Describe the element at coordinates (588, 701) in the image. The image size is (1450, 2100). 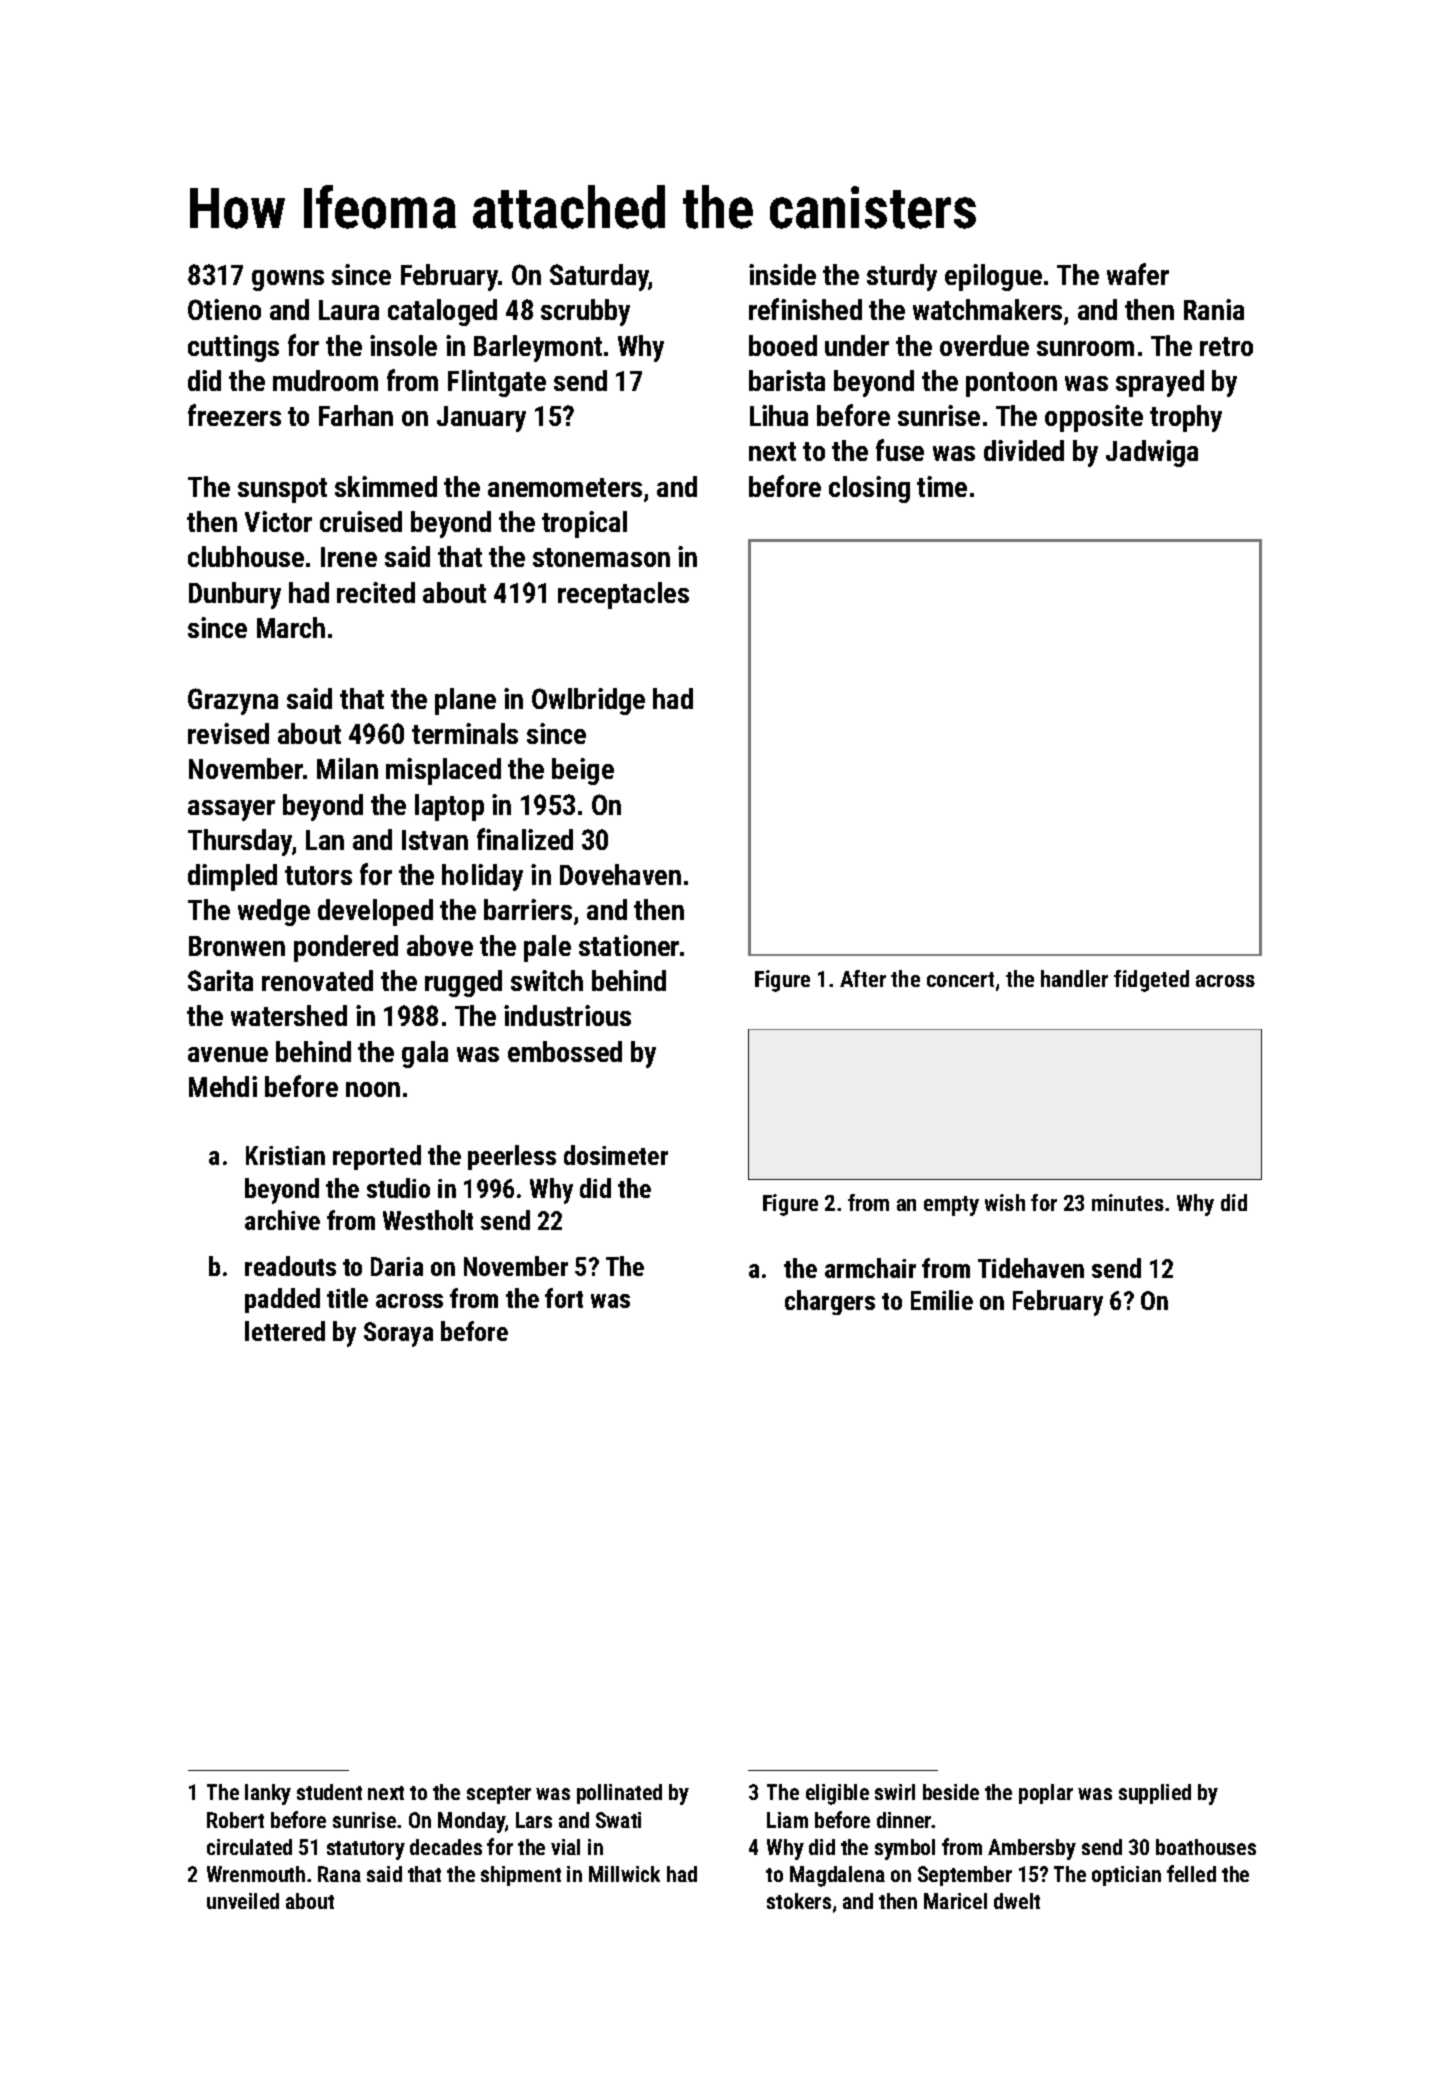
I see `Owlbridge` at that location.
